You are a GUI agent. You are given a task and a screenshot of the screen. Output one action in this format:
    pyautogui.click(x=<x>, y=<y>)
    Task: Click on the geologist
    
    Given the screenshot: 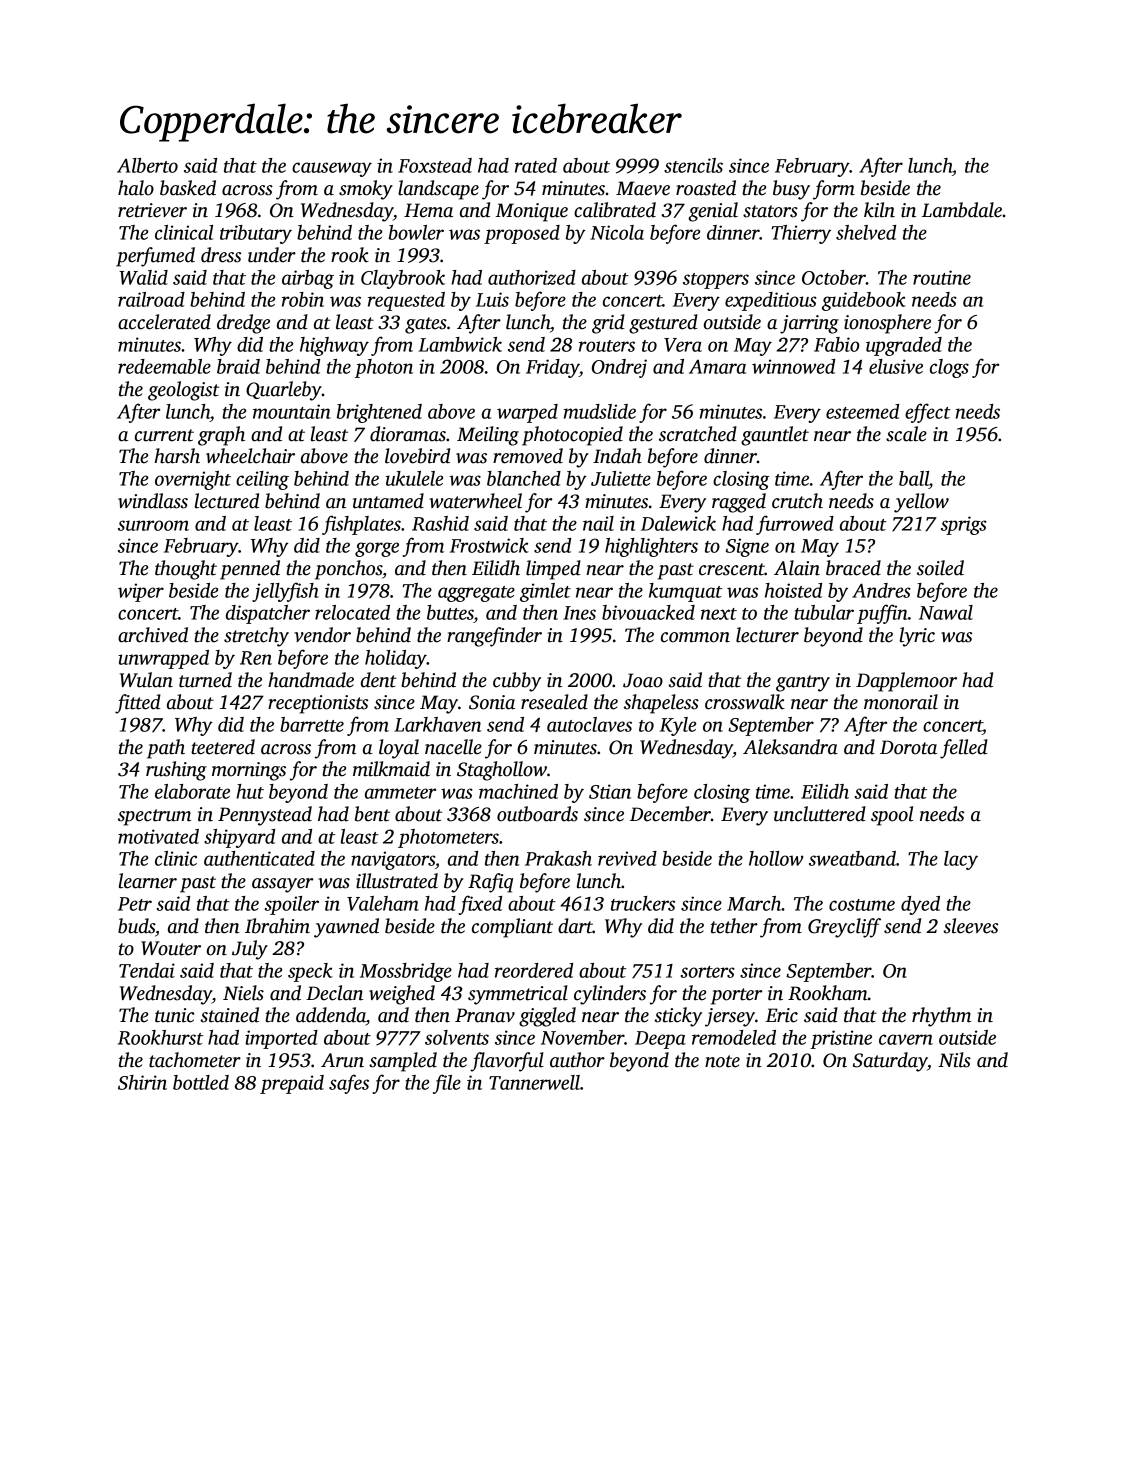 What is the action you would take?
    pyautogui.click(x=184, y=391)
